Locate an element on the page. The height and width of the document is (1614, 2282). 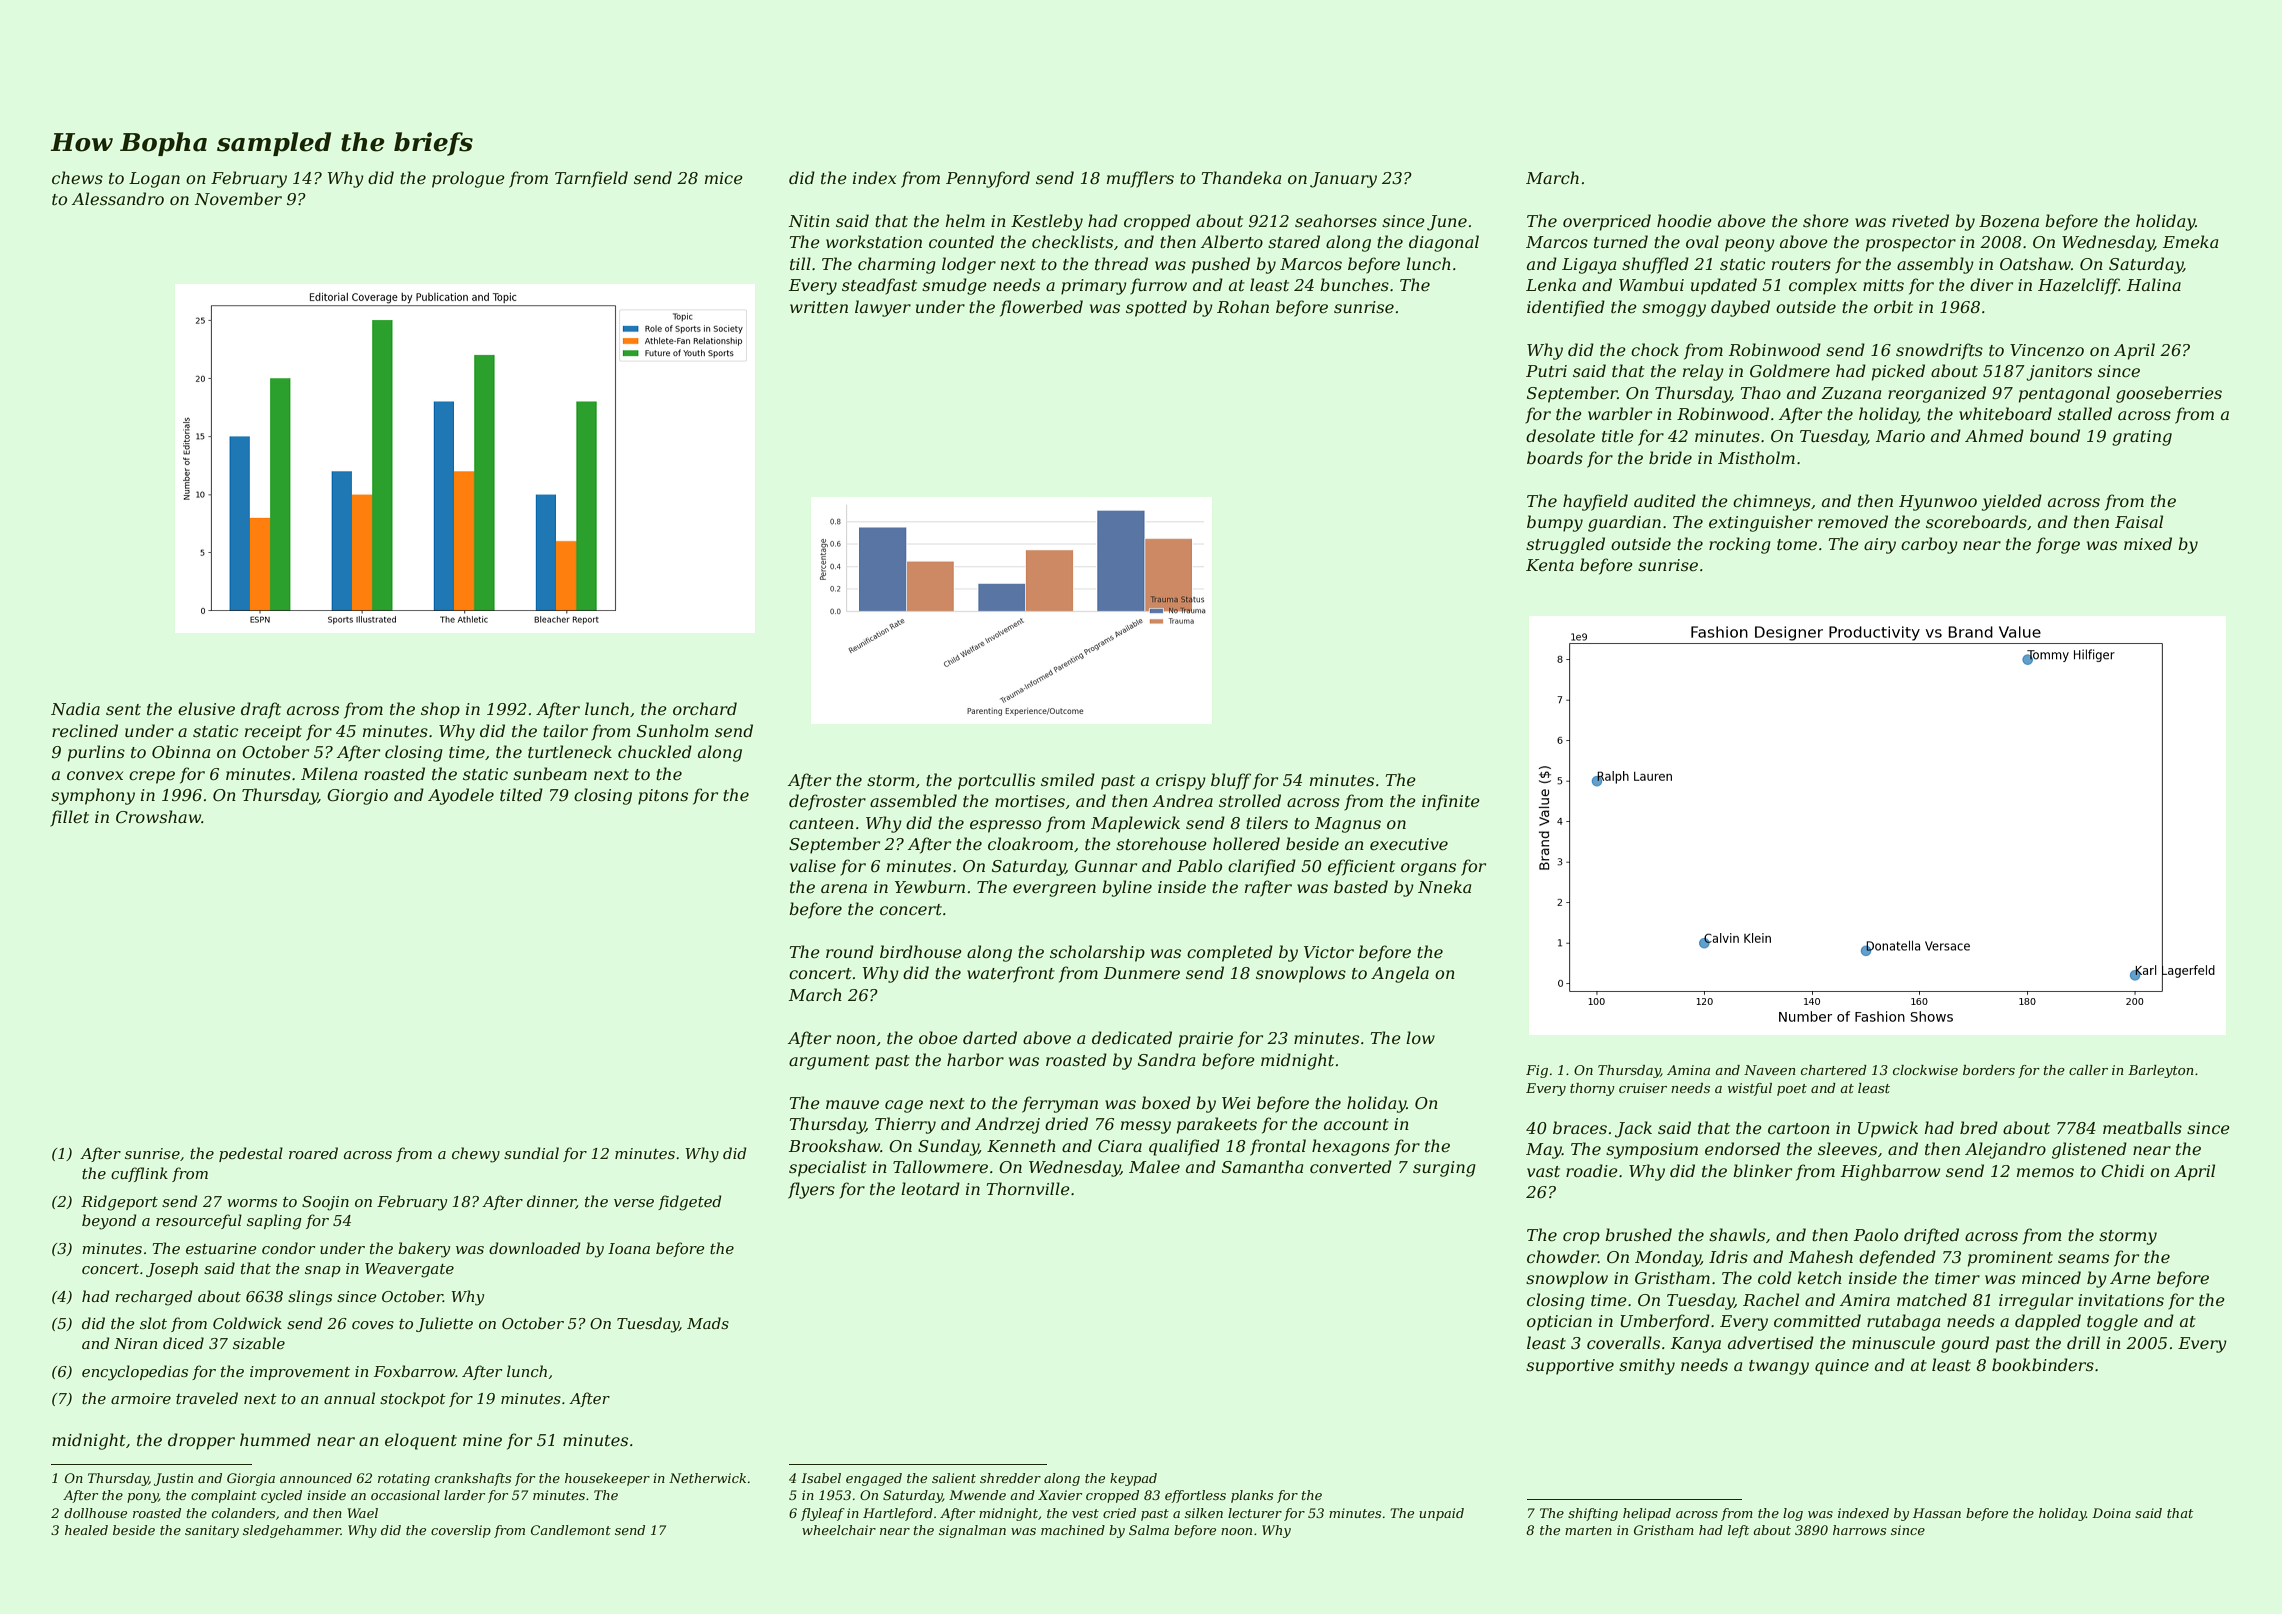
Nadia is located at coordinates (75, 708).
